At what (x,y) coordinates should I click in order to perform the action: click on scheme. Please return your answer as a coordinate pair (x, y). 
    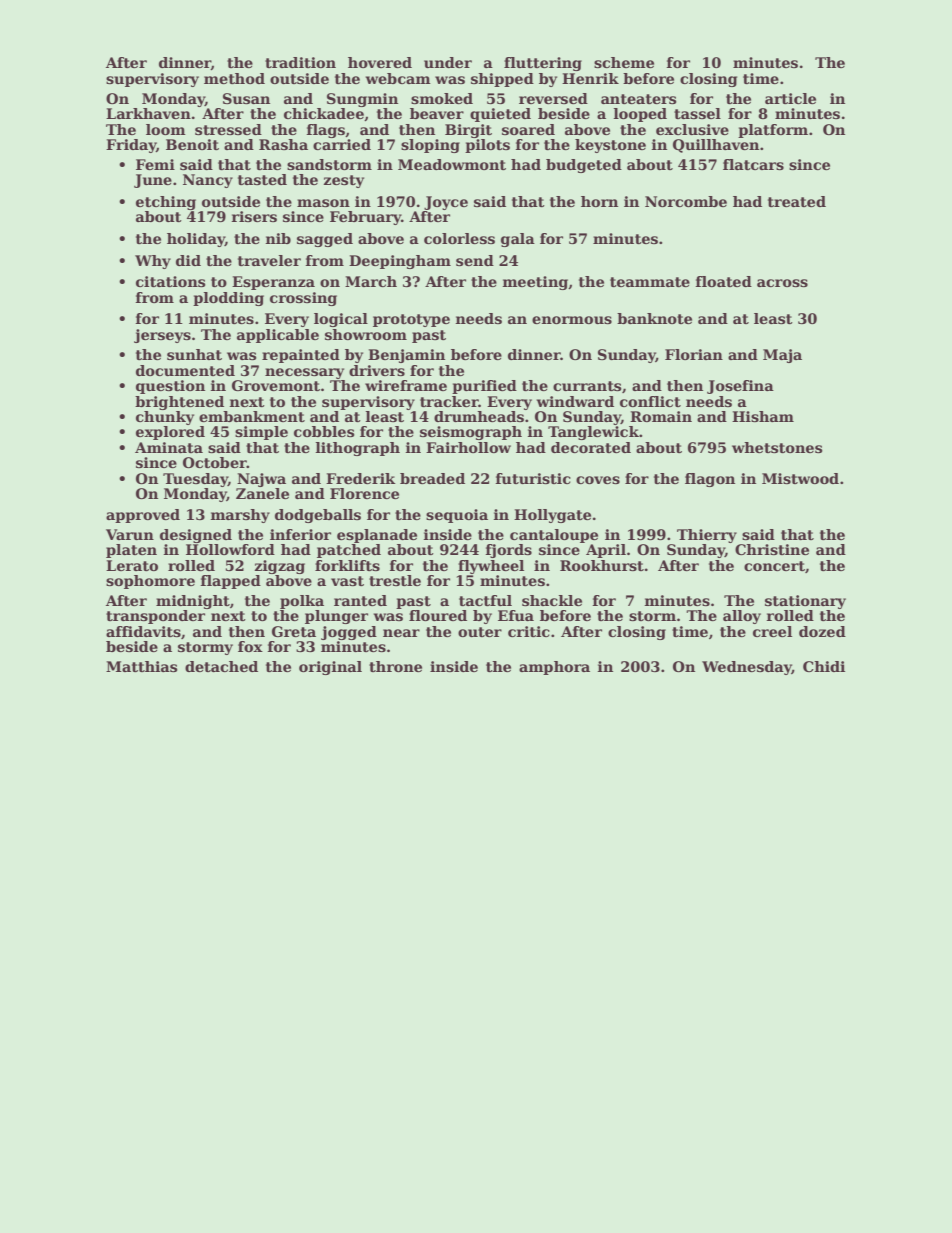
    Looking at the image, I should click on (624, 62).
